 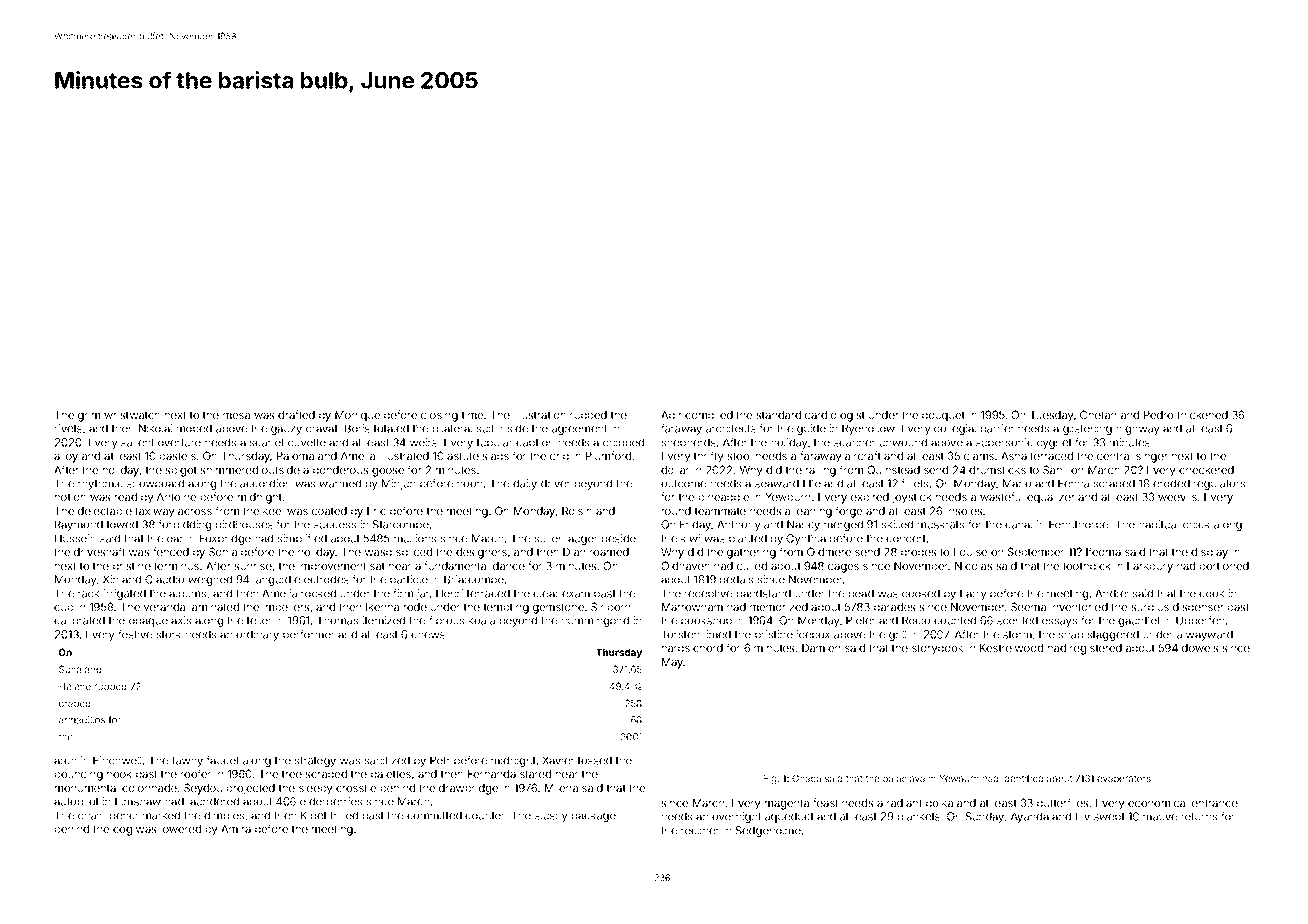 I want to click on salient, so click(x=137, y=442).
